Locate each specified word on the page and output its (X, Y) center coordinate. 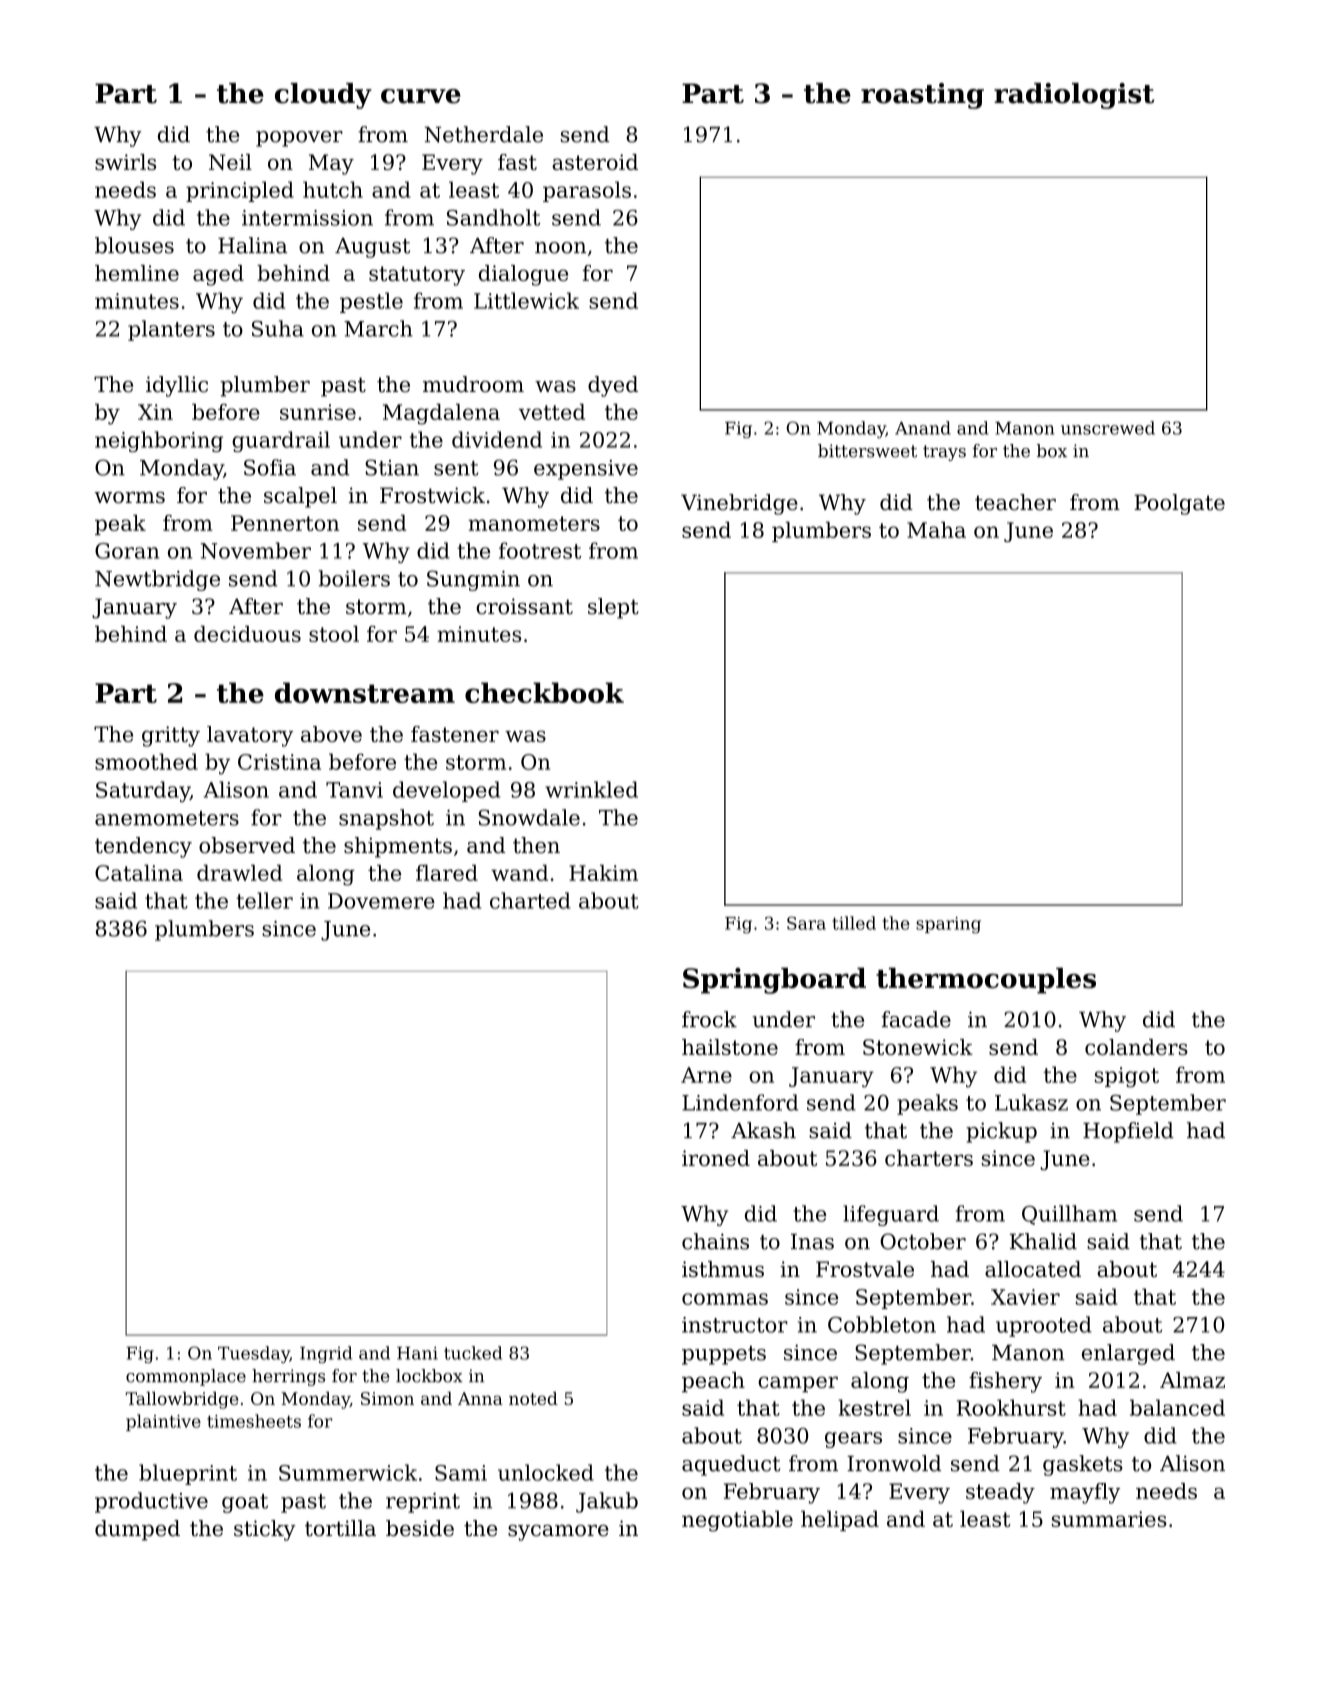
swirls (125, 162)
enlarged (1128, 1354)
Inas (812, 1242)
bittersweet (867, 451)
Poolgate (1179, 504)
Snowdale (529, 817)
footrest (540, 550)
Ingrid (326, 1354)
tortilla (340, 1528)
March (378, 328)
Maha (936, 530)
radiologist (1074, 96)
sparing (948, 925)
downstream (365, 692)
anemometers (167, 818)
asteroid (595, 162)
